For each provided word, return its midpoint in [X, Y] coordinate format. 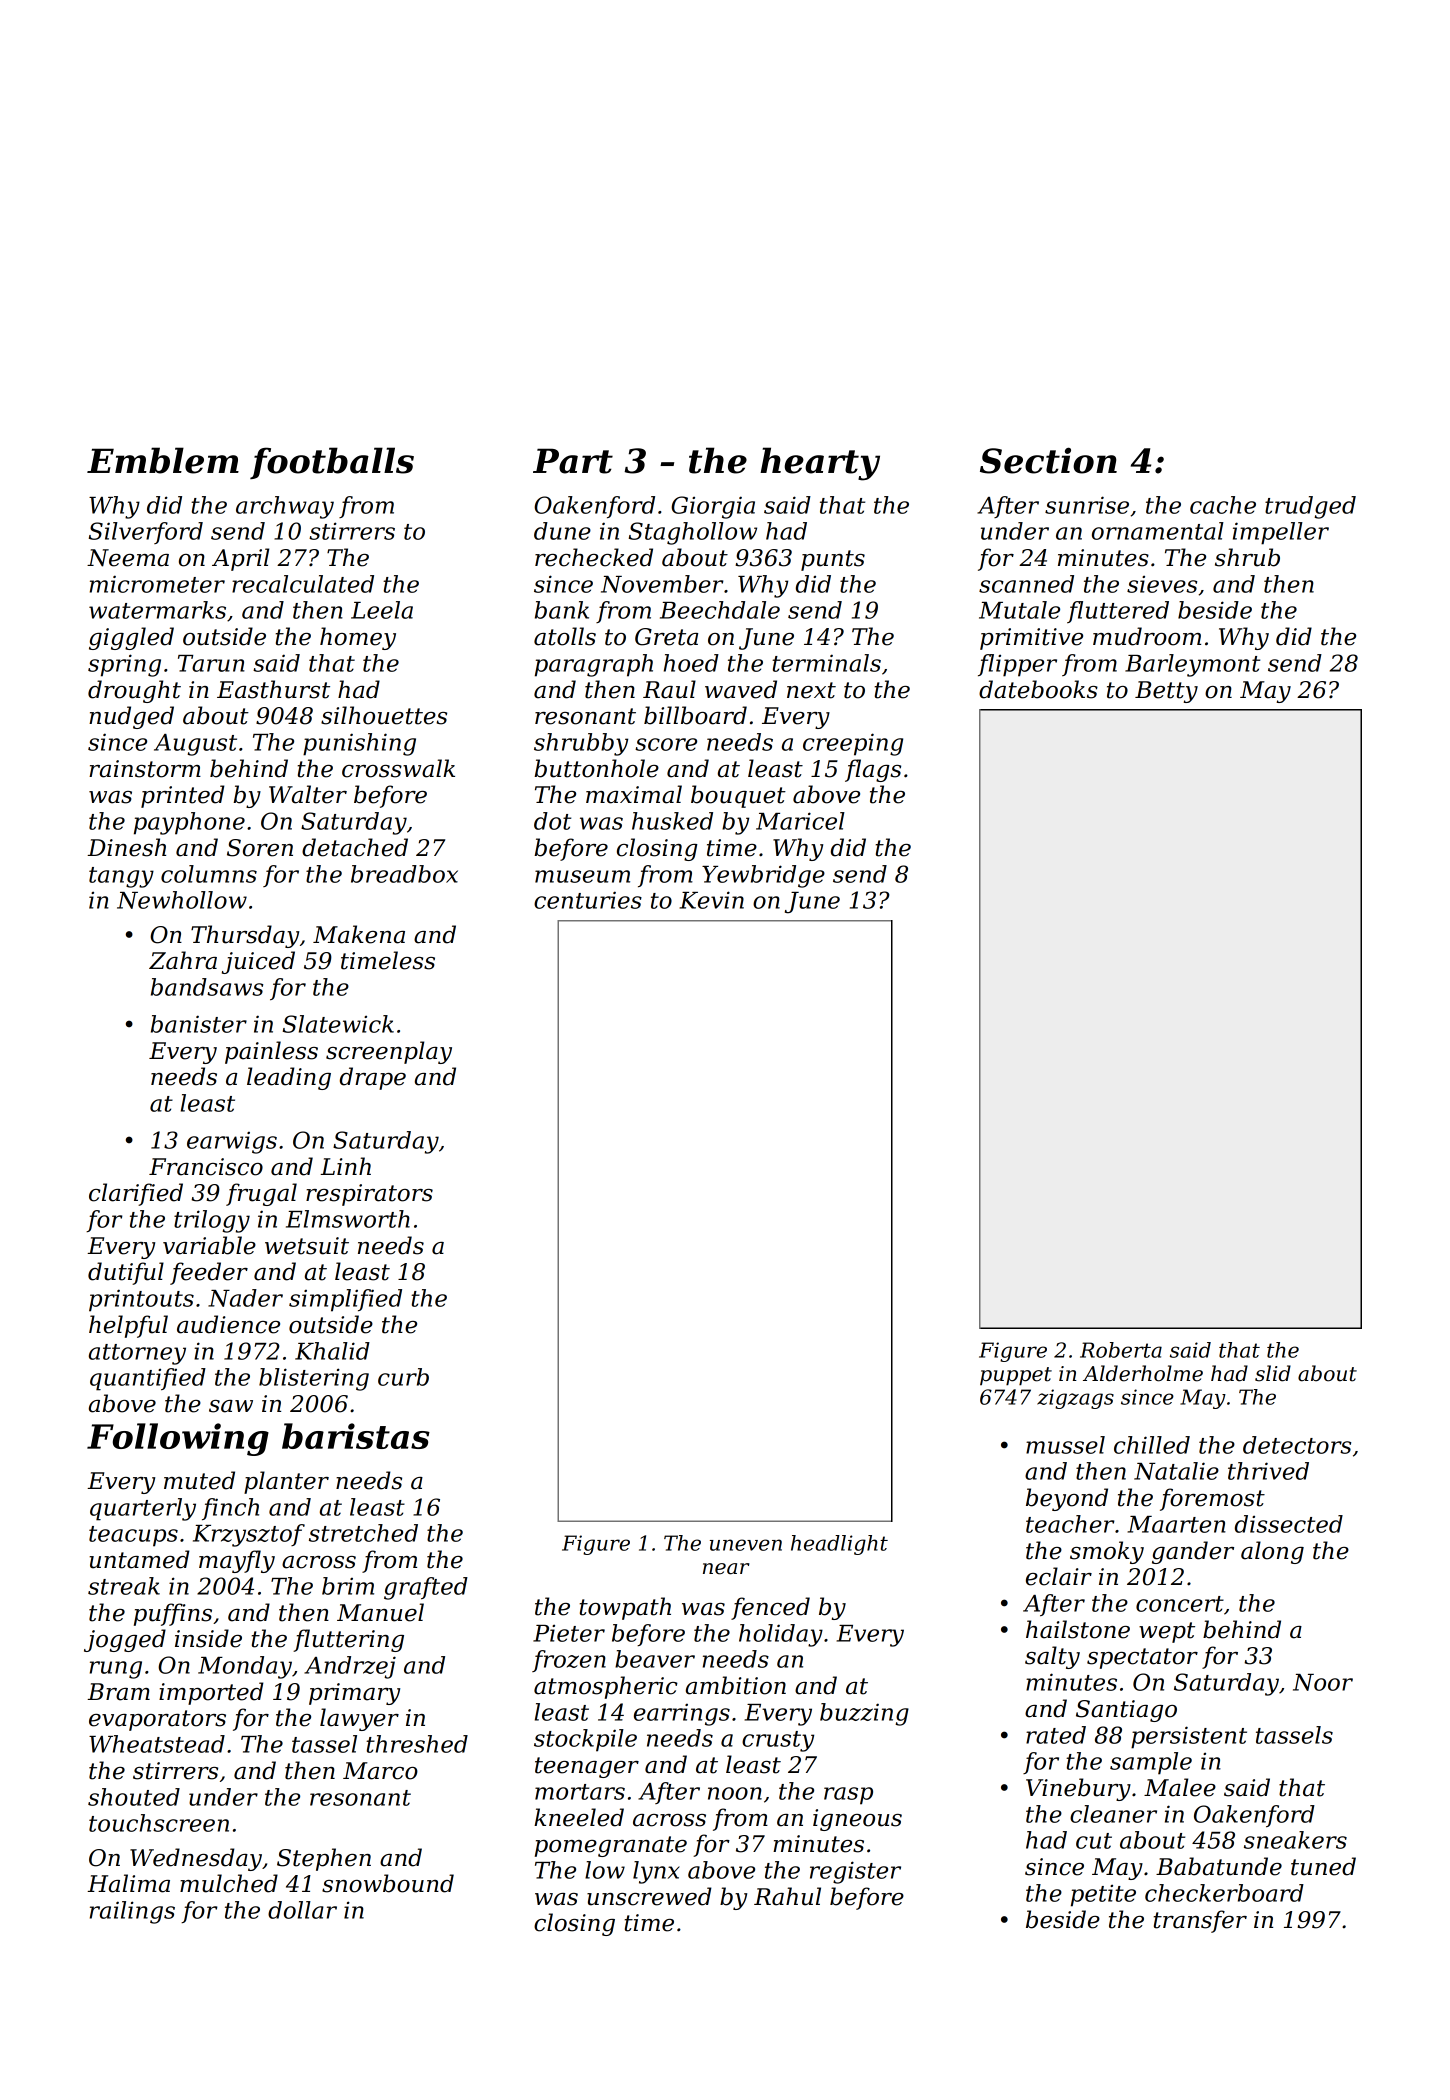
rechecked [594, 557]
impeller [1281, 533]
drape [373, 1078]
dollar [302, 1910]
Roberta [1121, 1350]
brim [348, 1586]
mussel [1065, 1445]
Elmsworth [348, 1219]
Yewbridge [763, 876]
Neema [128, 558]
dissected [1289, 1524]
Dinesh [126, 847]
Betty [1166, 692]
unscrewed [649, 1896]
